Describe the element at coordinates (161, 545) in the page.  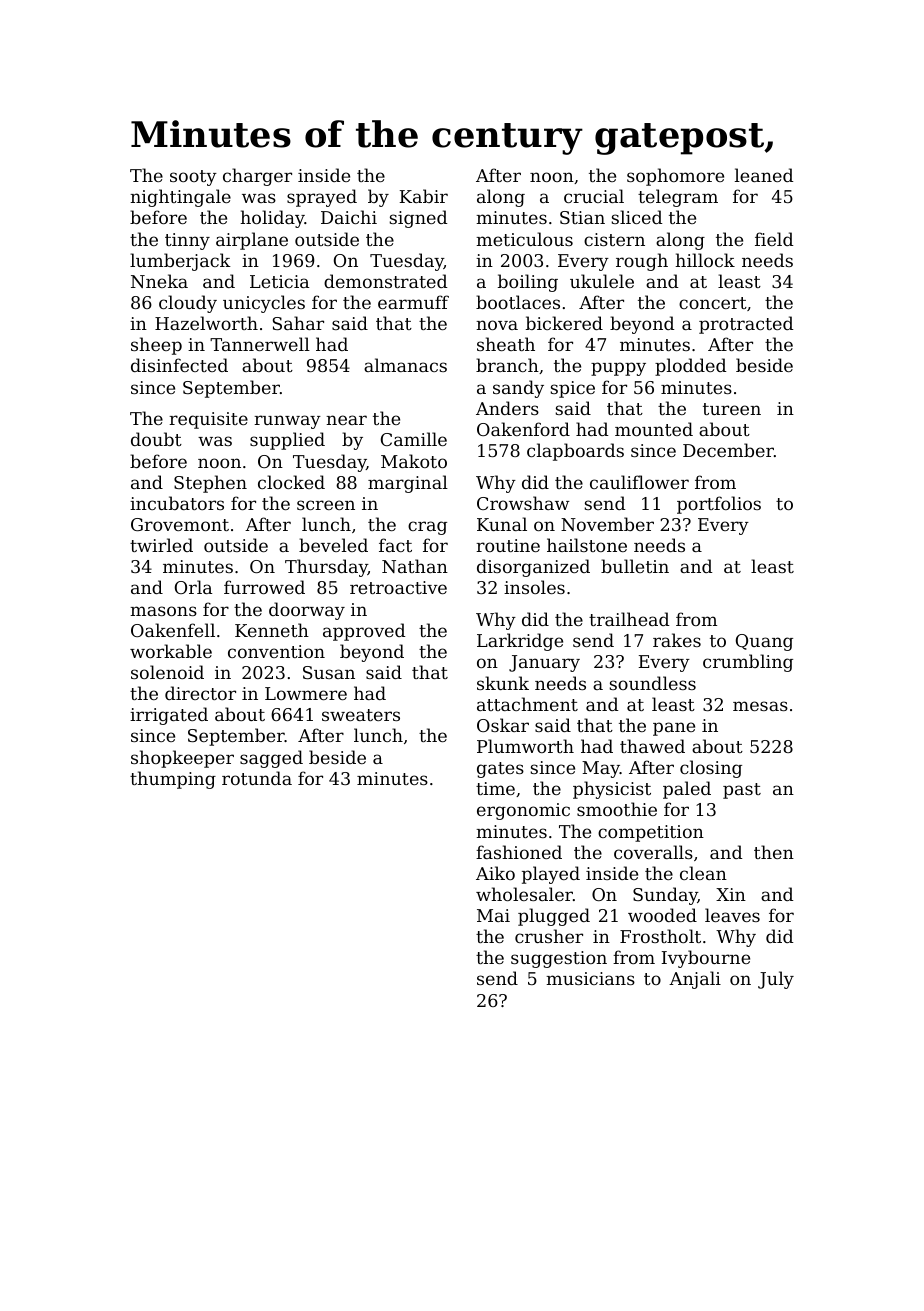
I see `twirled` at that location.
